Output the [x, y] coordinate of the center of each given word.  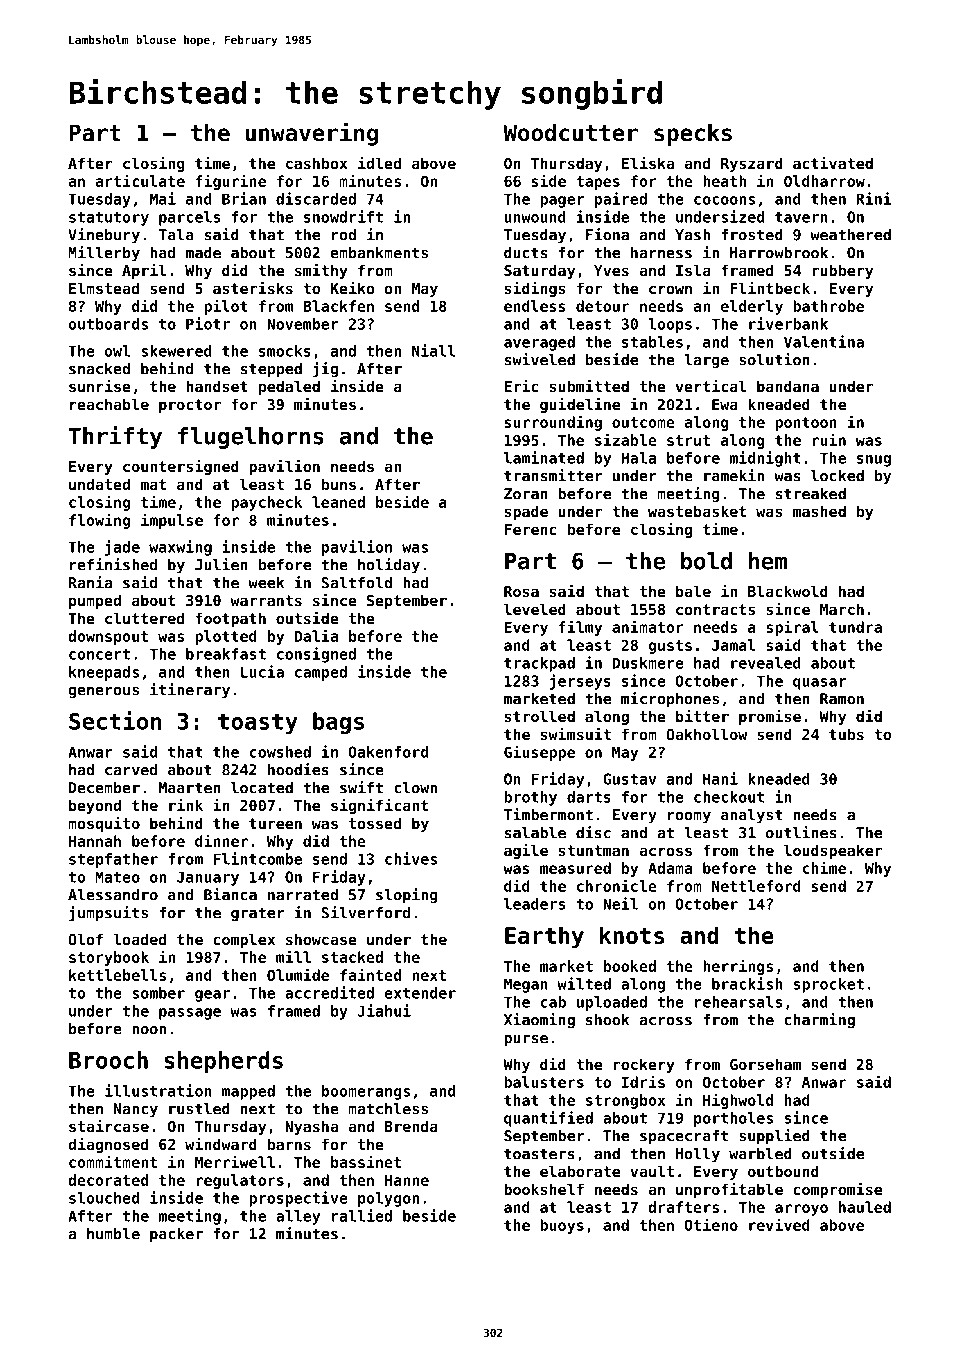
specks [693, 135]
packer [176, 1235]
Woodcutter [570, 133]
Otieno [711, 1224]
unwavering [312, 134]
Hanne [407, 1180]
